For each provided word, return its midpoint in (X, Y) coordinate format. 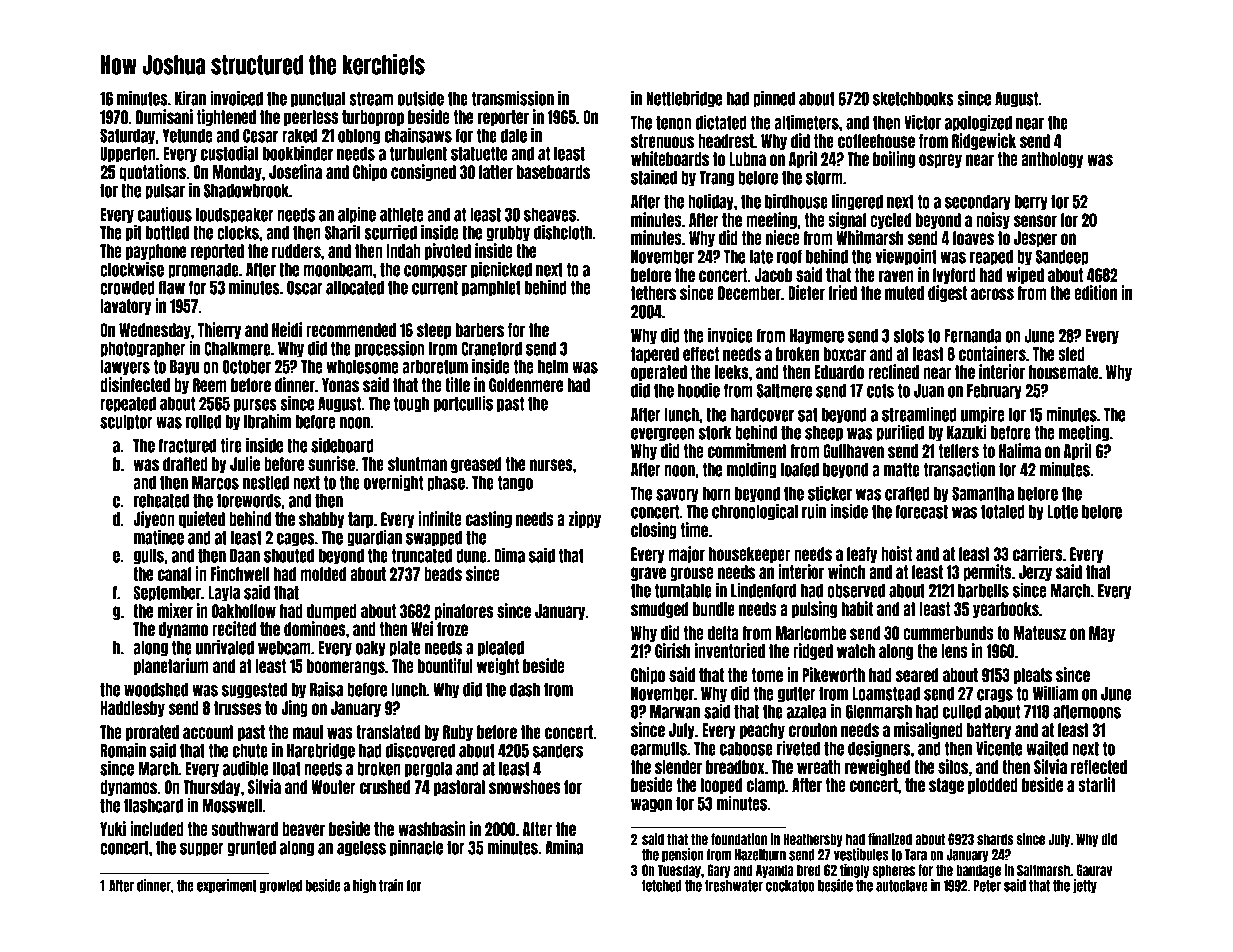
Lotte (1062, 512)
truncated (421, 556)
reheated (161, 501)
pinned (774, 99)
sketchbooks (913, 99)
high (364, 886)
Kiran (190, 98)
